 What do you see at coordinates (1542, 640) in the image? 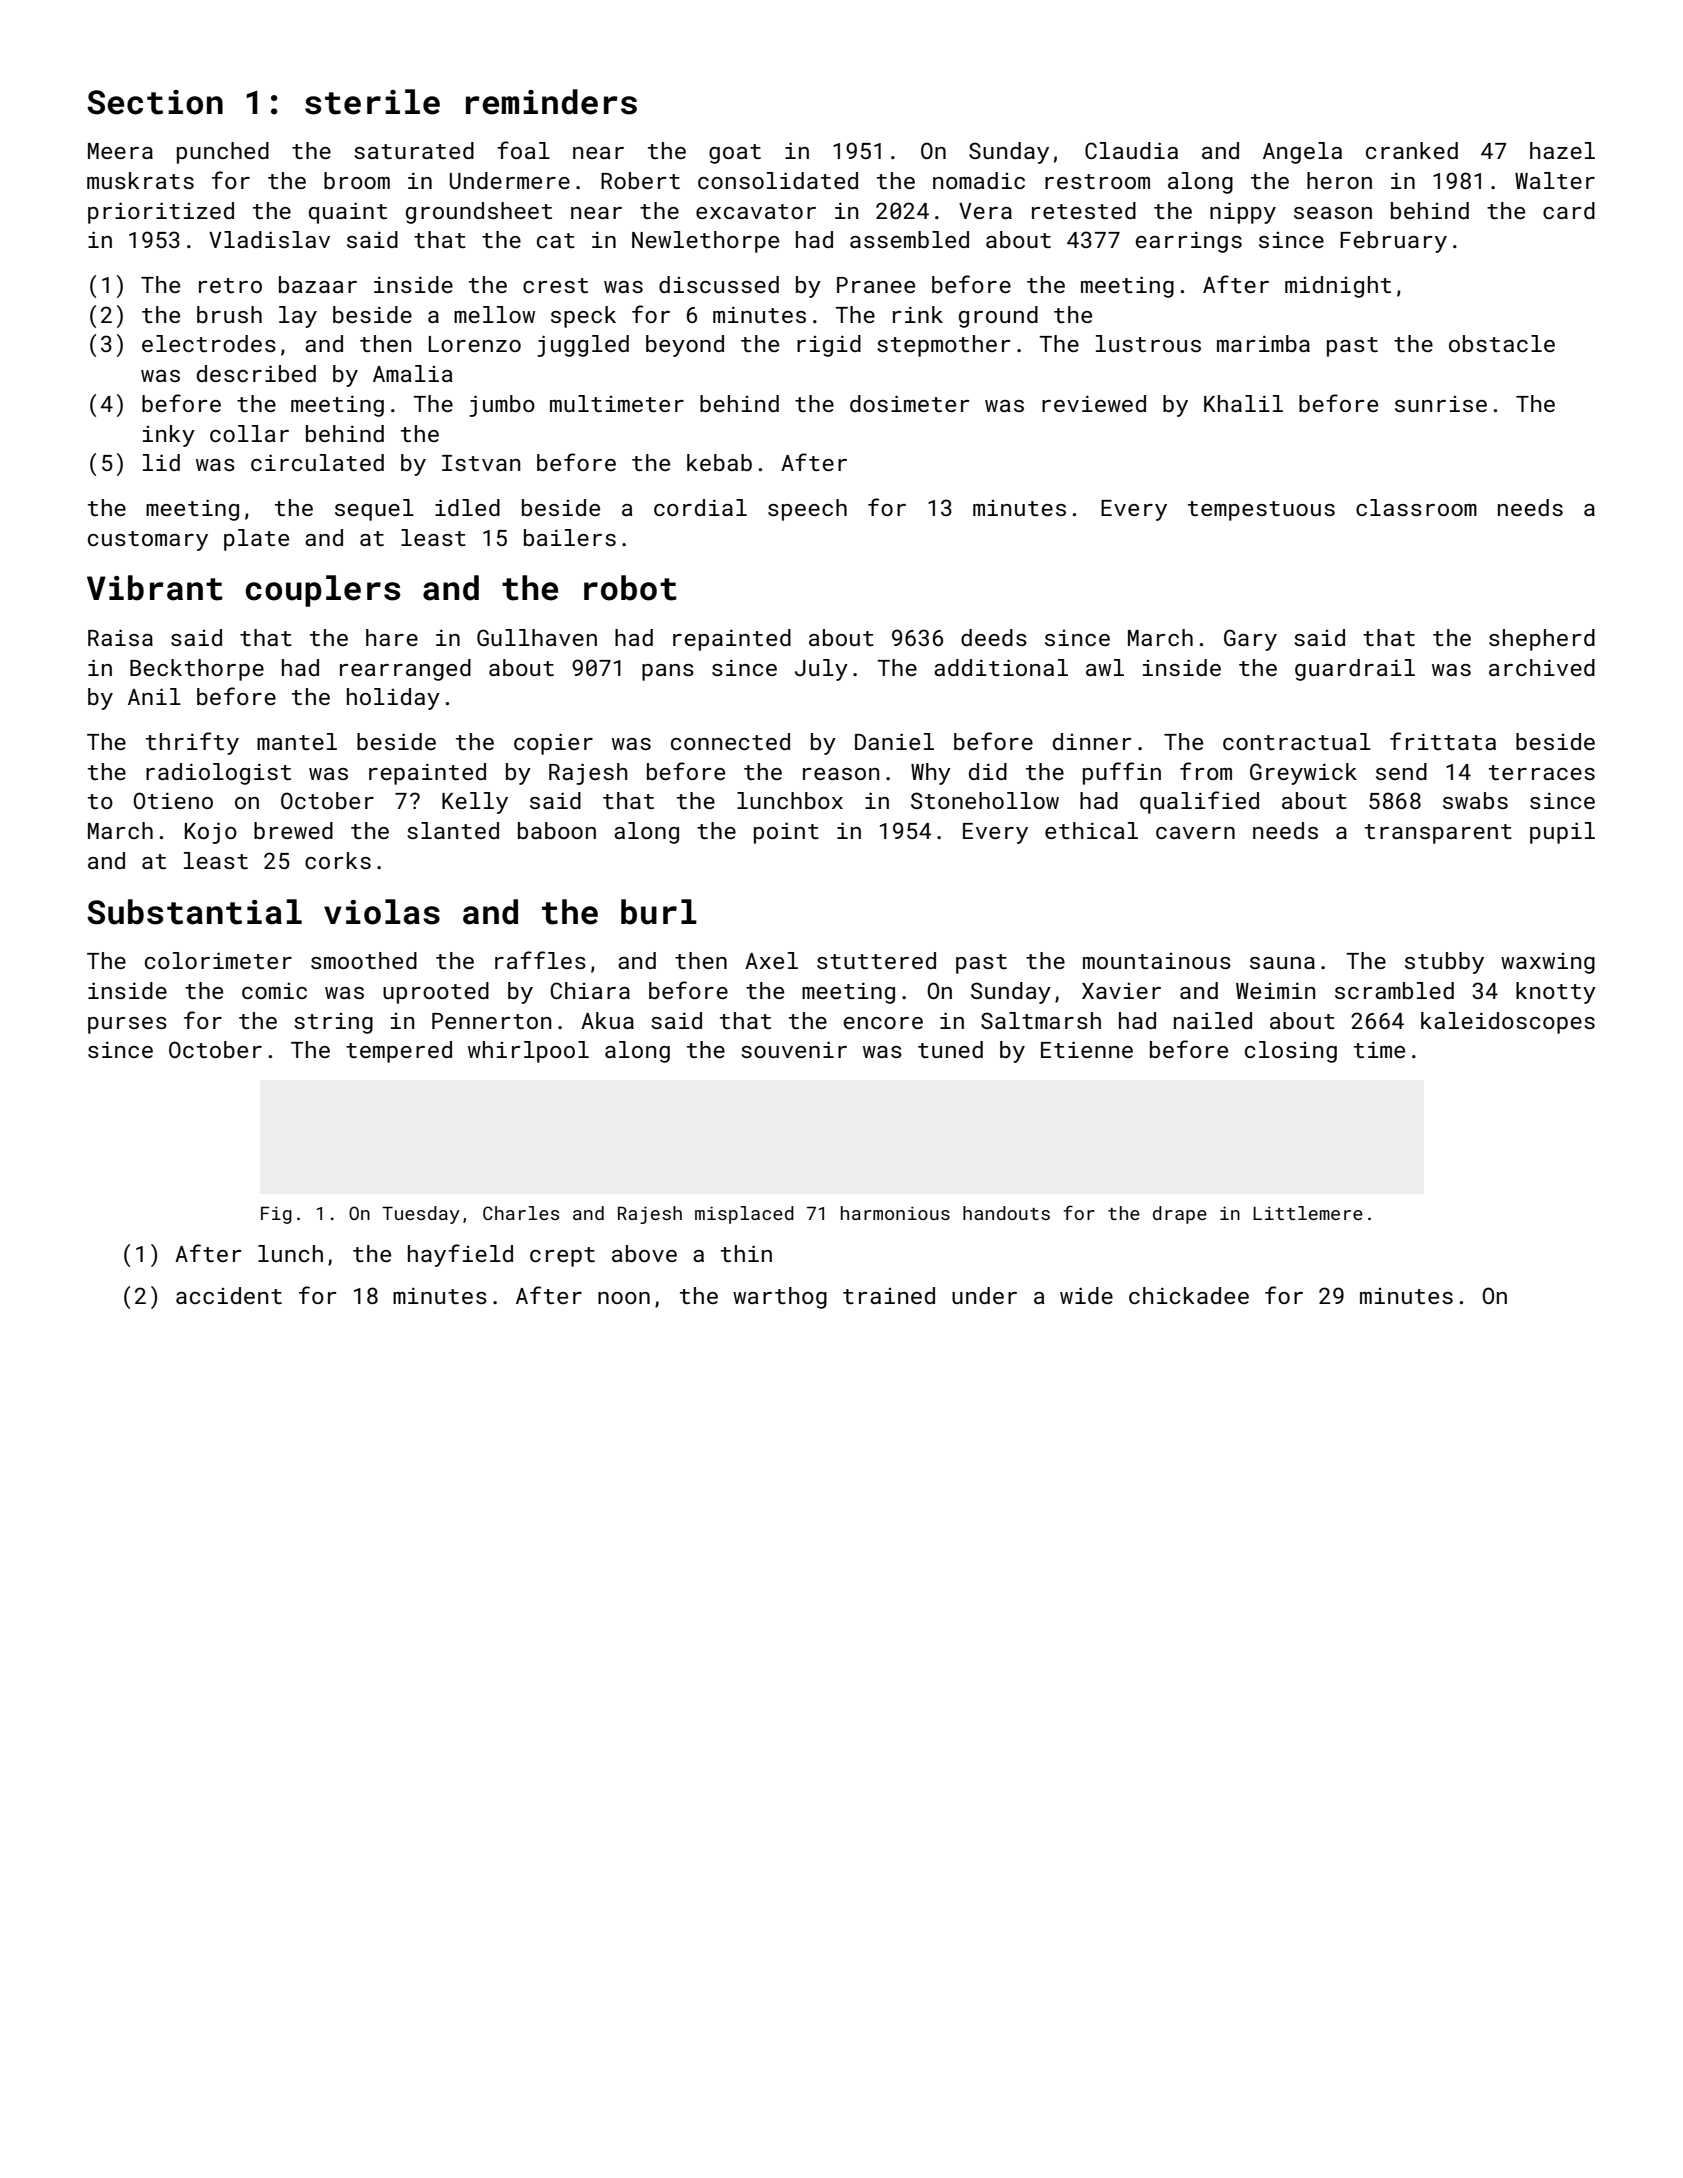
I see `shepherd` at bounding box center [1542, 640].
